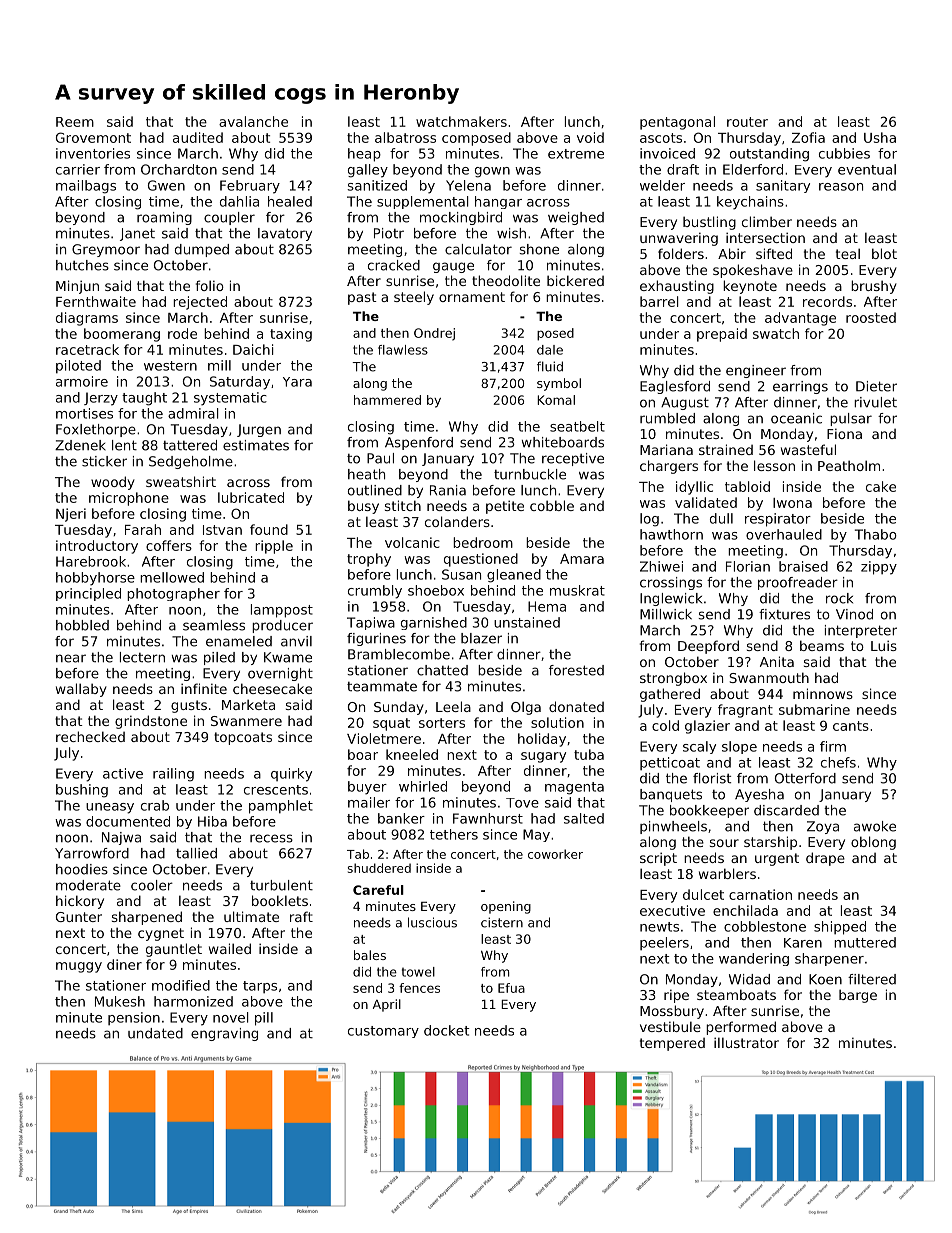 The width and height of the image is (952, 1233). What do you see at coordinates (253, 121) in the image?
I see `avalanche` at bounding box center [253, 121].
